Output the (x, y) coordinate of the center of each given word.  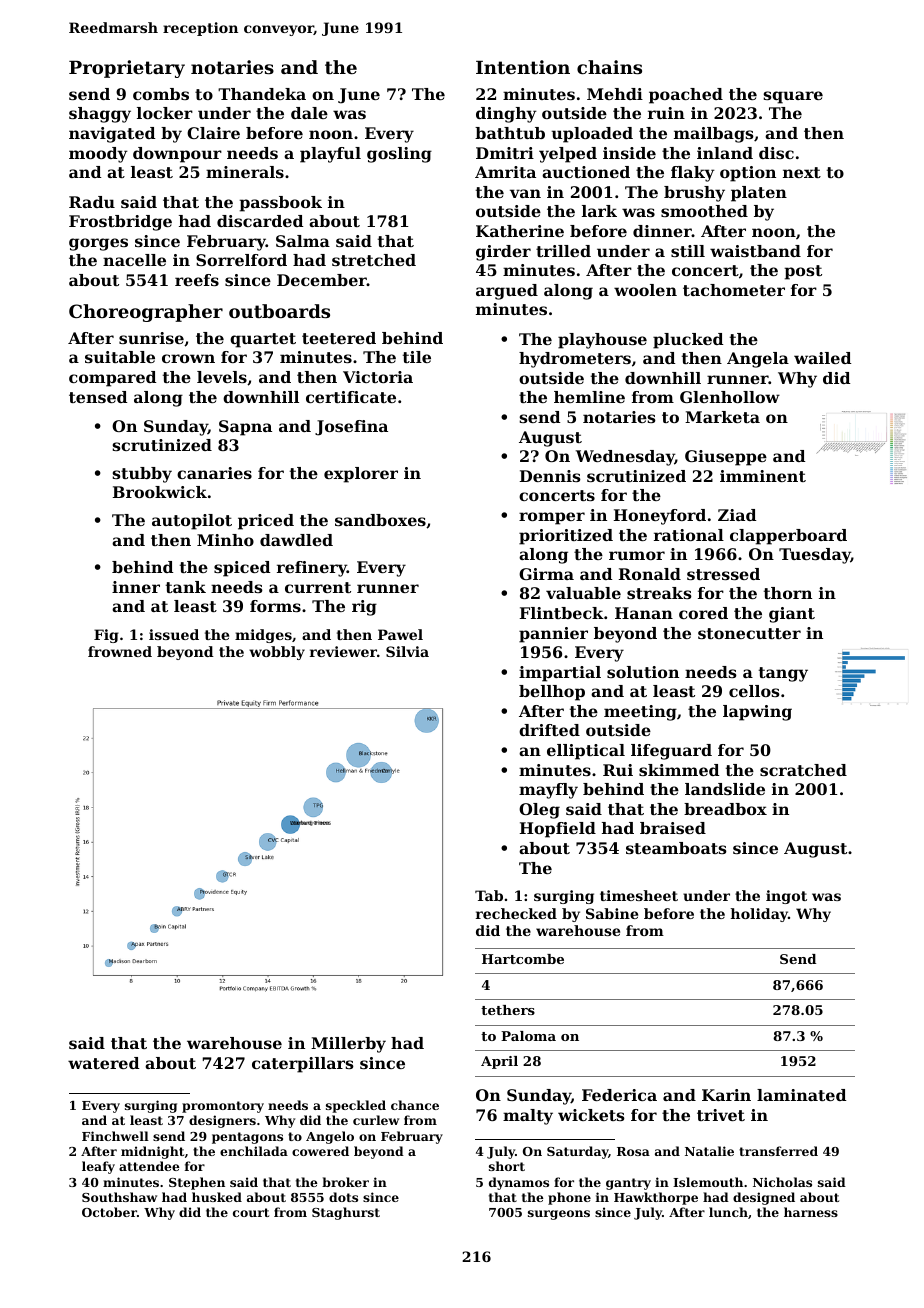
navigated (112, 135)
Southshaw (119, 1197)
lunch (728, 1212)
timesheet (639, 895)
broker (345, 1182)
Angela (758, 360)
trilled (563, 251)
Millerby (348, 1045)
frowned (120, 651)
